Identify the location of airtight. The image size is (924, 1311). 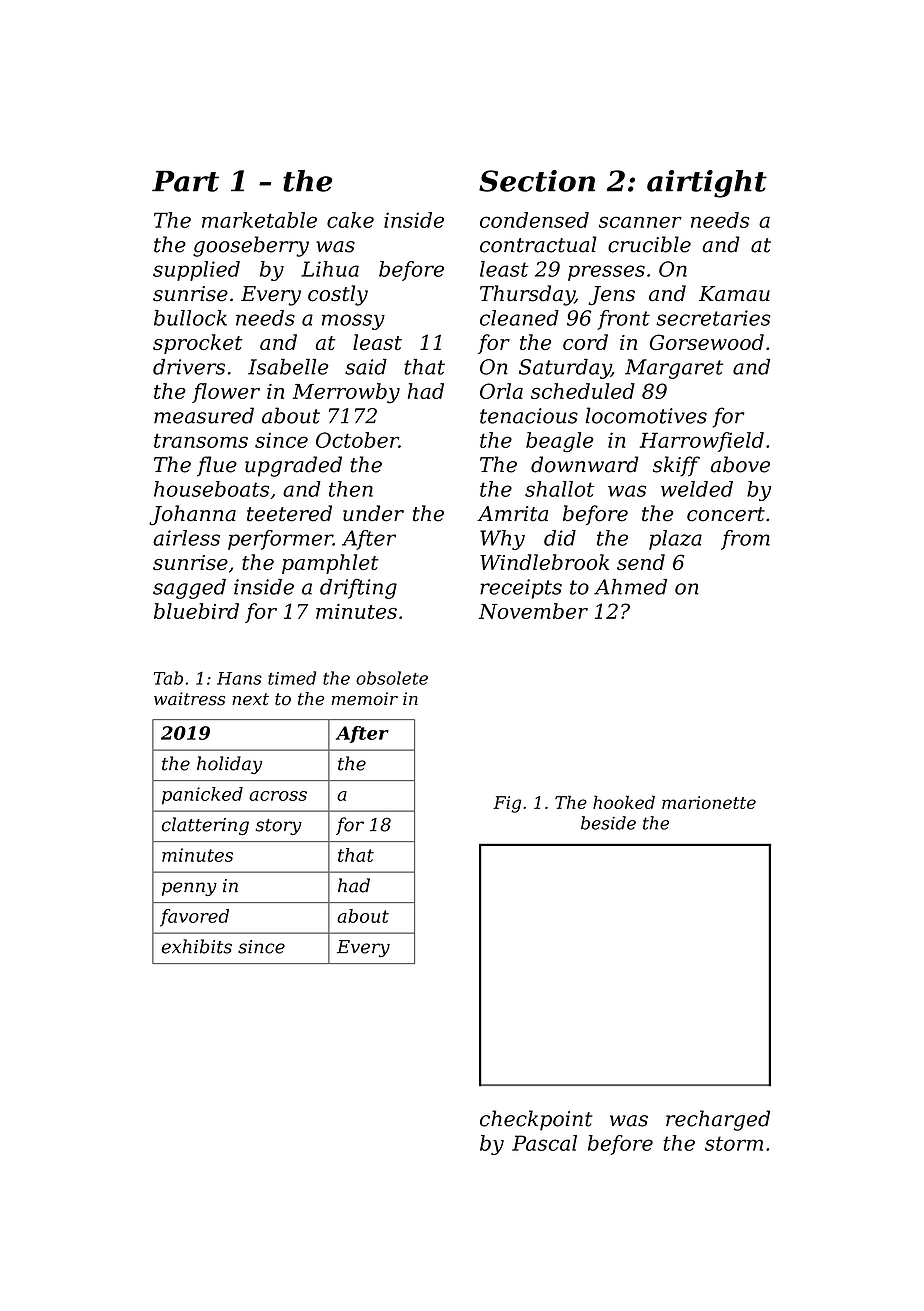
(707, 184).
